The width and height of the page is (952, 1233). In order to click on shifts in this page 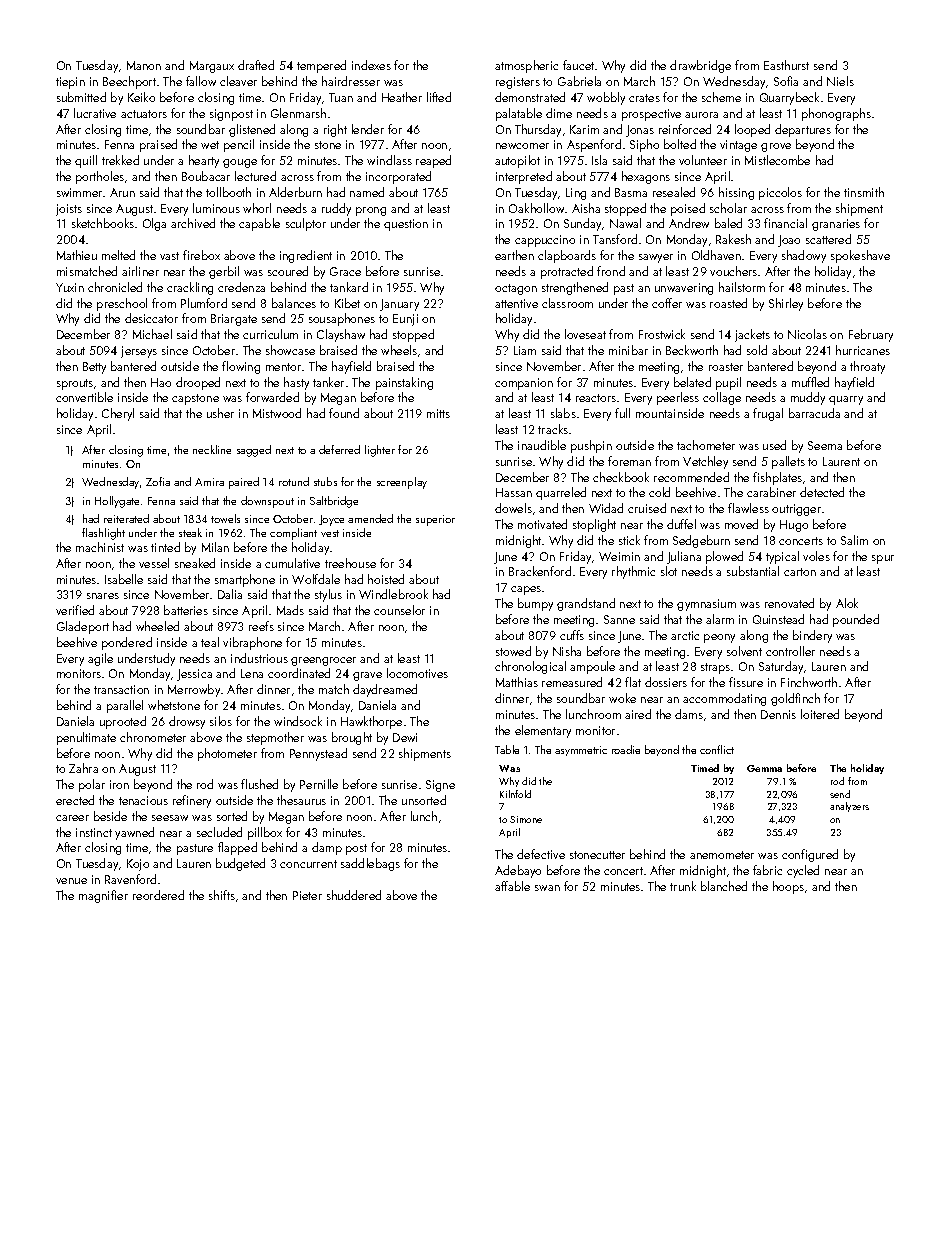, I will do `click(222, 895)`.
